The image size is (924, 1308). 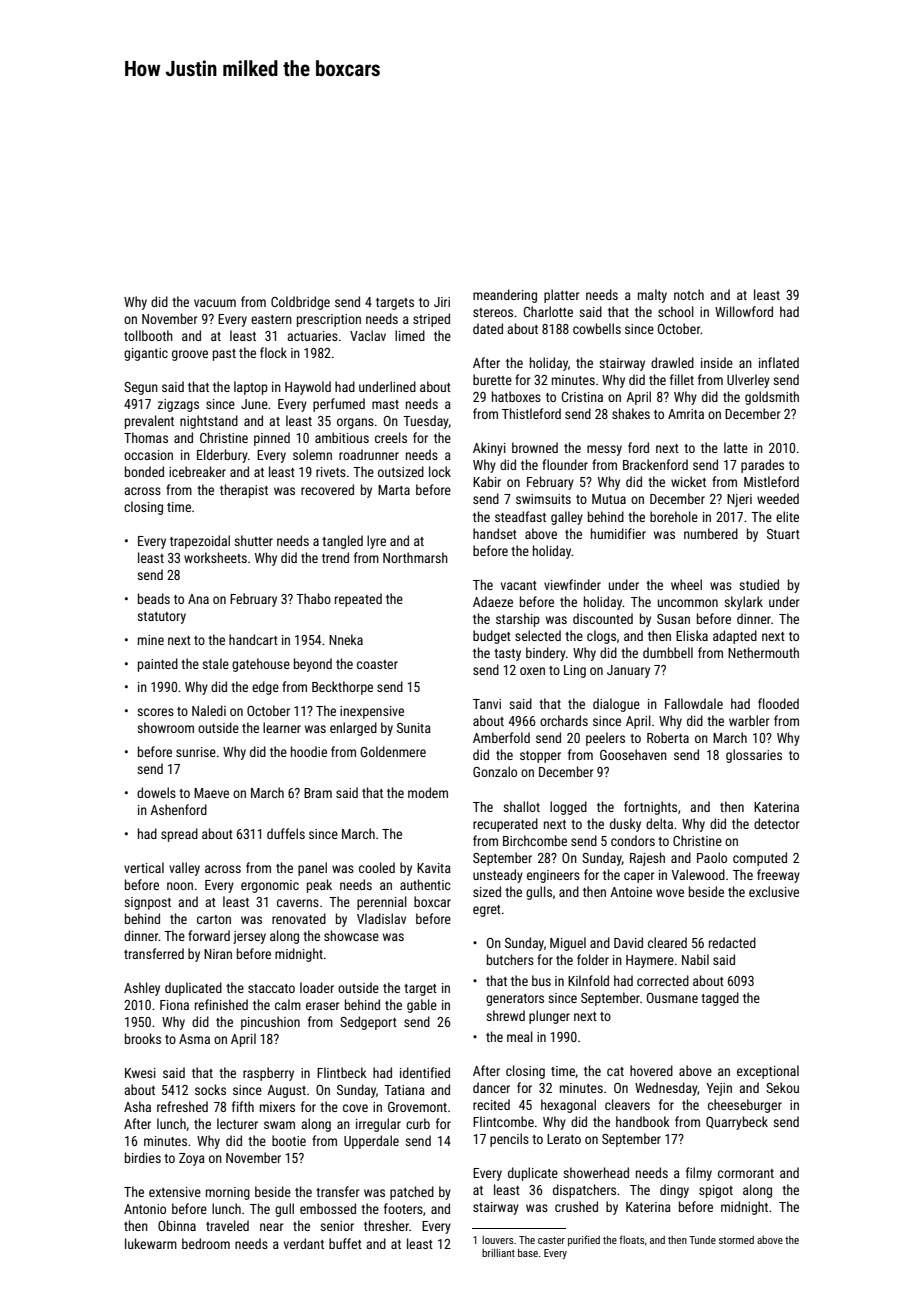 What do you see at coordinates (190, 355) in the screenshot?
I see `groove` at bounding box center [190, 355].
